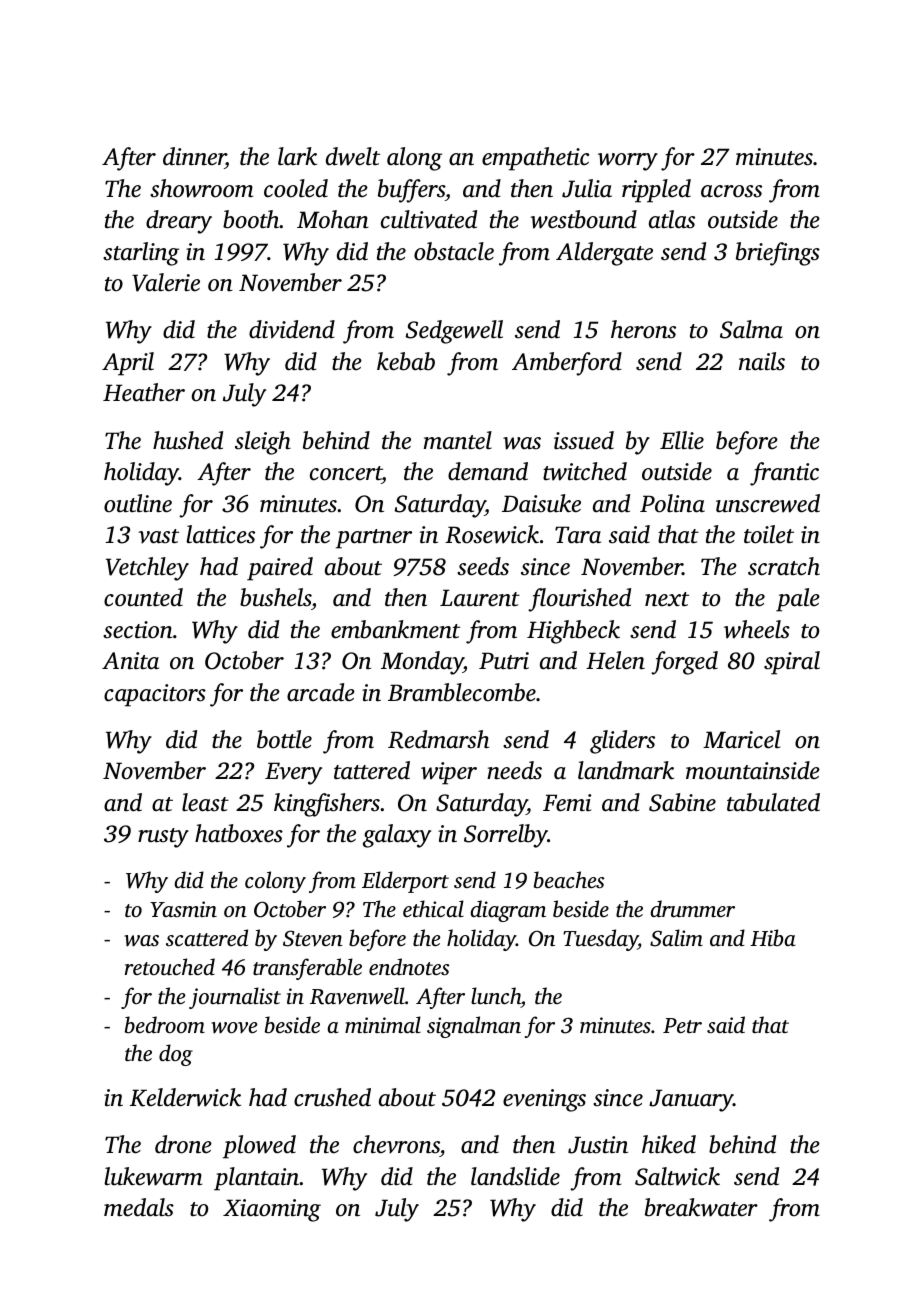 This screenshot has width=924, height=1311. What do you see at coordinates (256, 1179) in the screenshot?
I see `plantain` at bounding box center [256, 1179].
